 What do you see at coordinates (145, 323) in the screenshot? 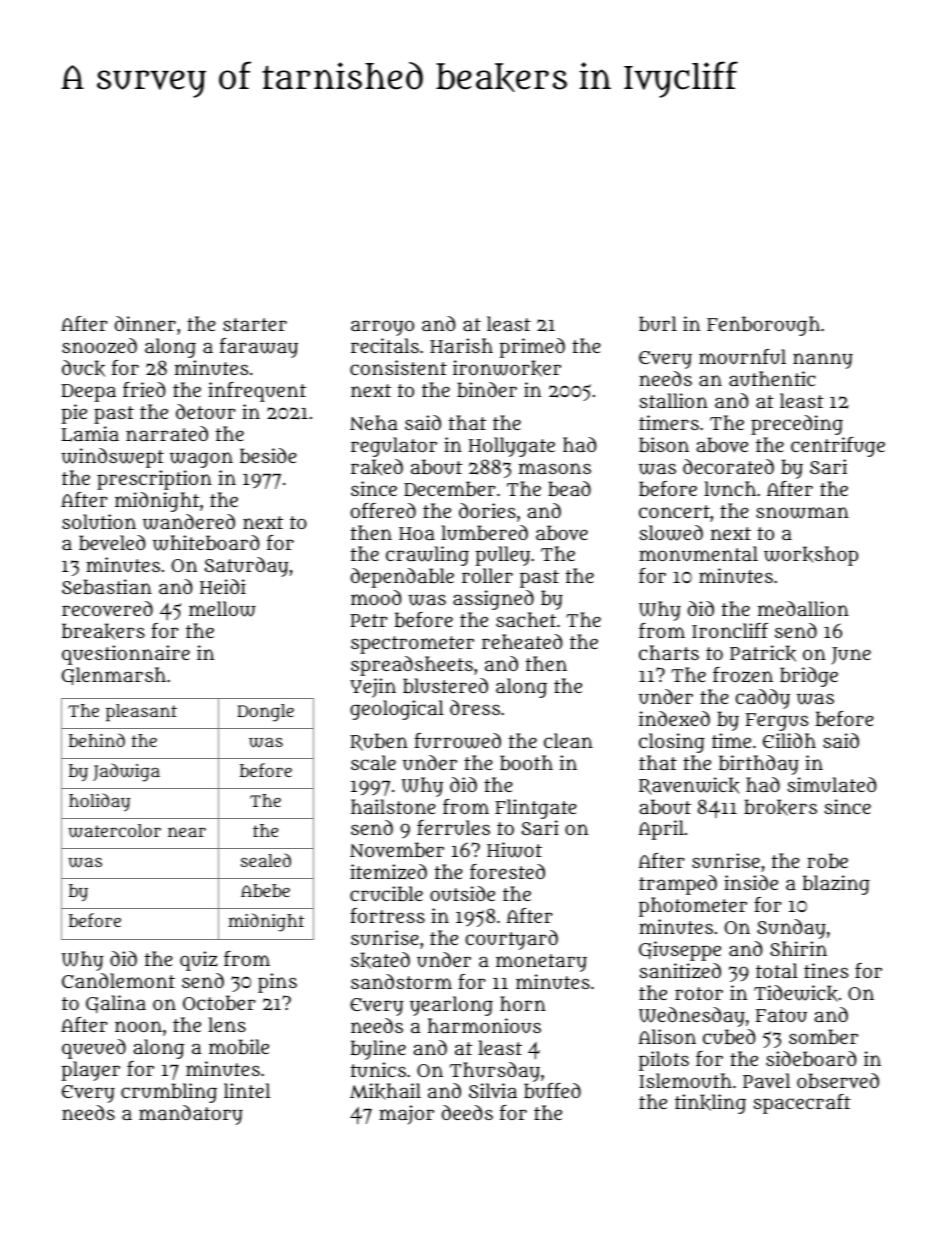
I see `dinner` at bounding box center [145, 323].
